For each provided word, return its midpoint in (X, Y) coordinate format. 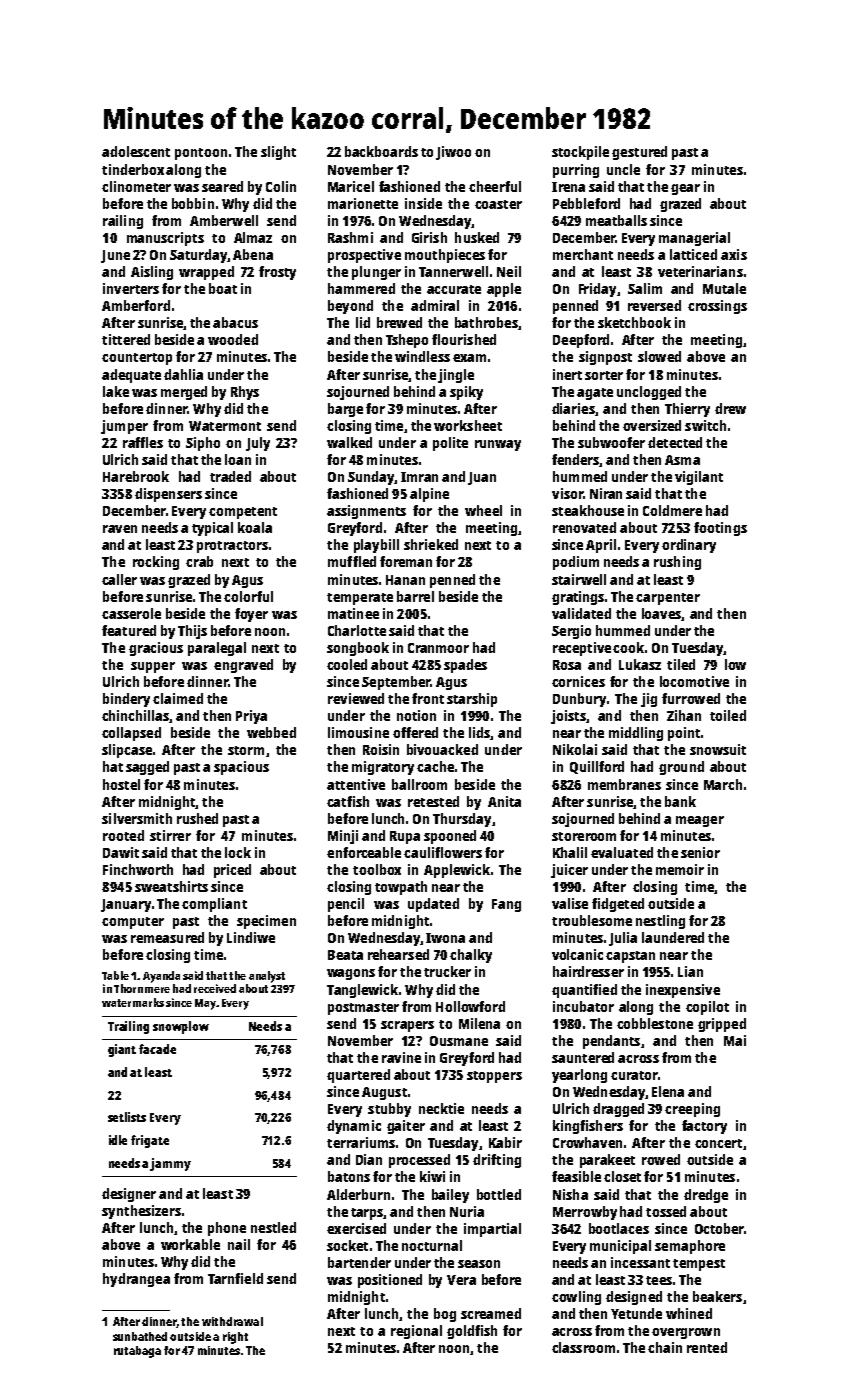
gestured (639, 153)
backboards (381, 151)
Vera (461, 1280)
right (235, 1338)
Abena (253, 254)
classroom (583, 1347)
